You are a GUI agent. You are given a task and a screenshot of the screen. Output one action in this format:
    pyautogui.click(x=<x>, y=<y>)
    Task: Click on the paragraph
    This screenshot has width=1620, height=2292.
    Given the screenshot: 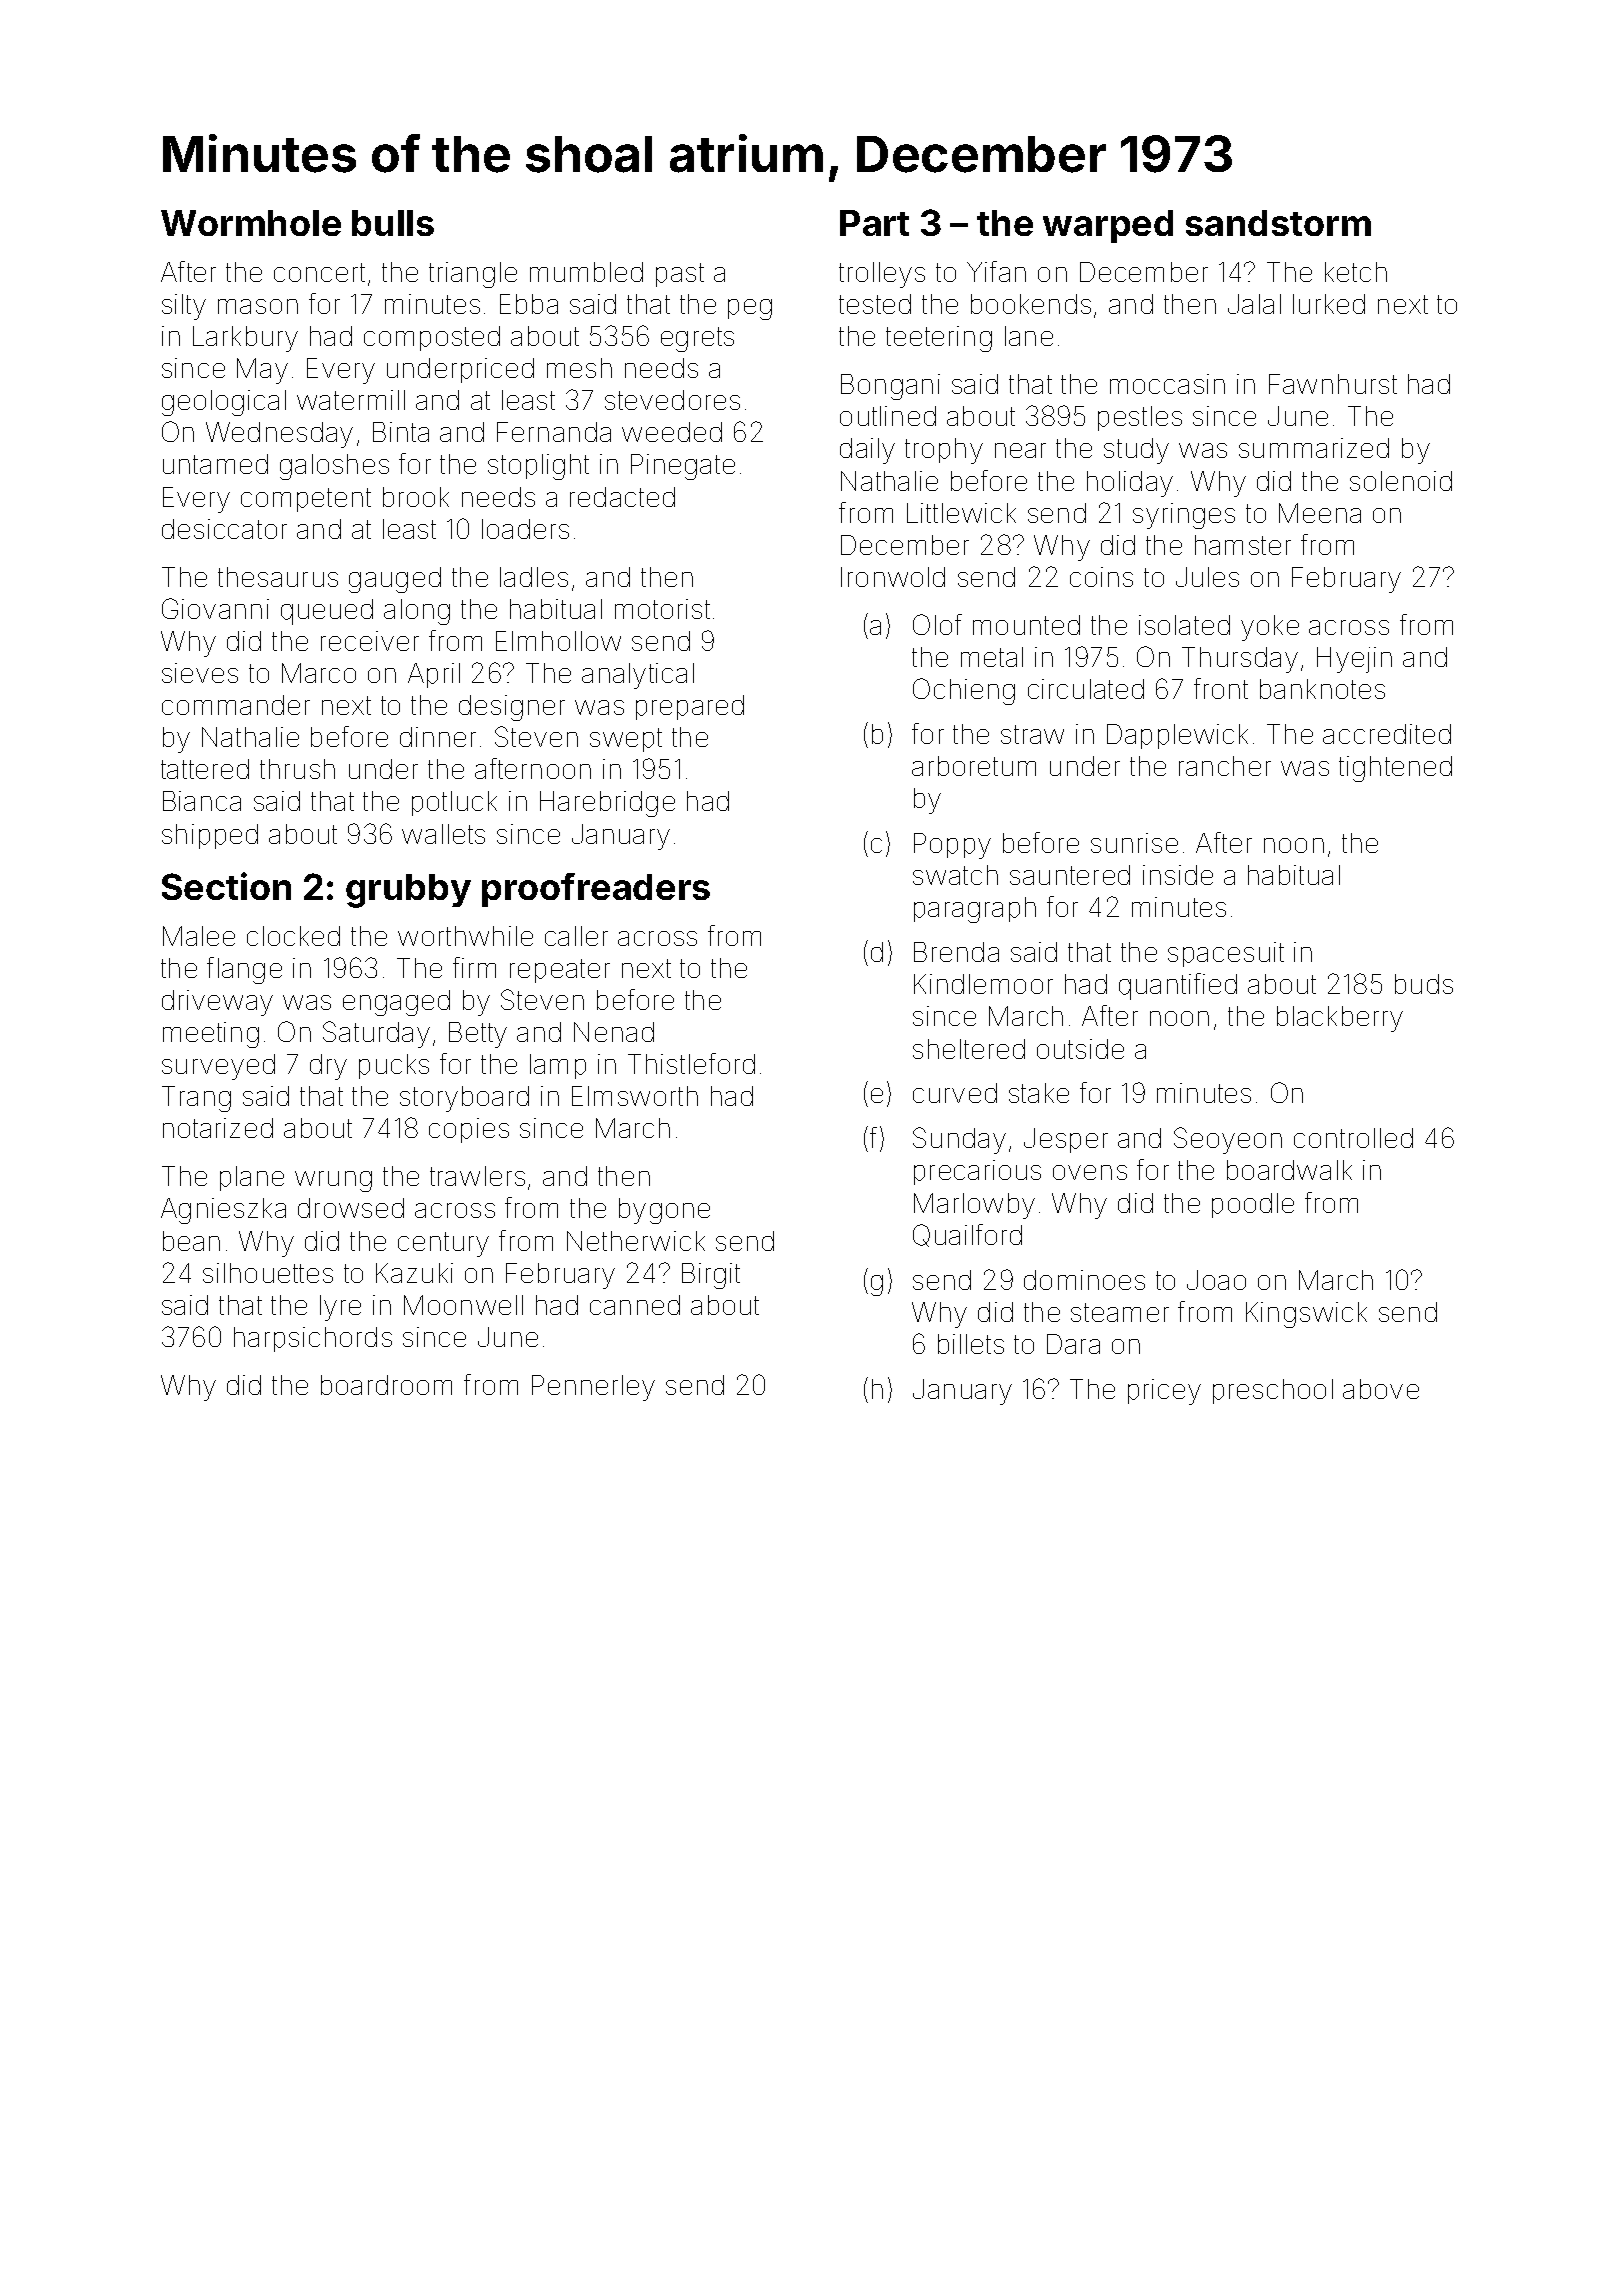 What is the action you would take?
    pyautogui.click(x=975, y=910)
